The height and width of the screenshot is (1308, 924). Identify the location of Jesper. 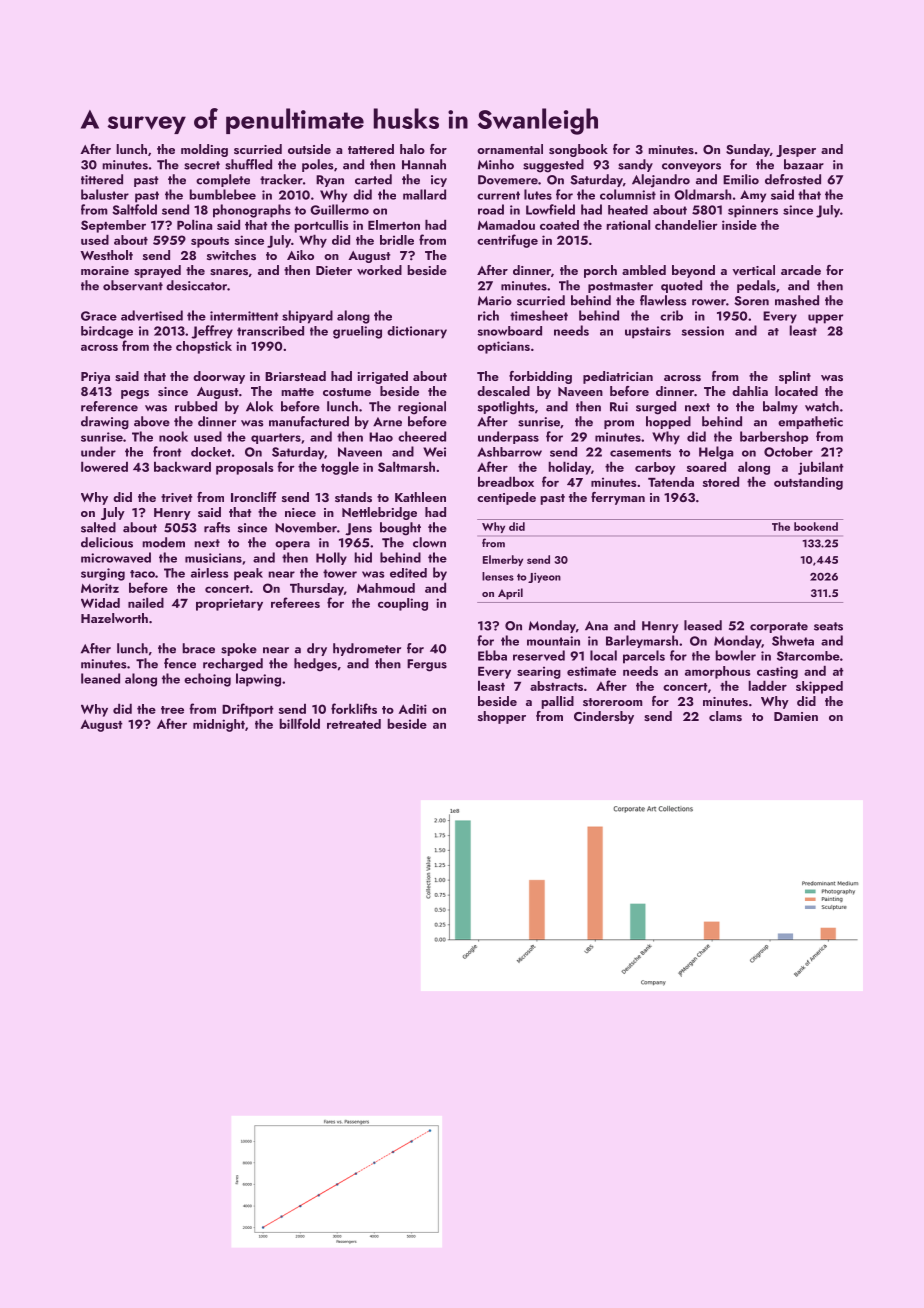
(796, 151).
